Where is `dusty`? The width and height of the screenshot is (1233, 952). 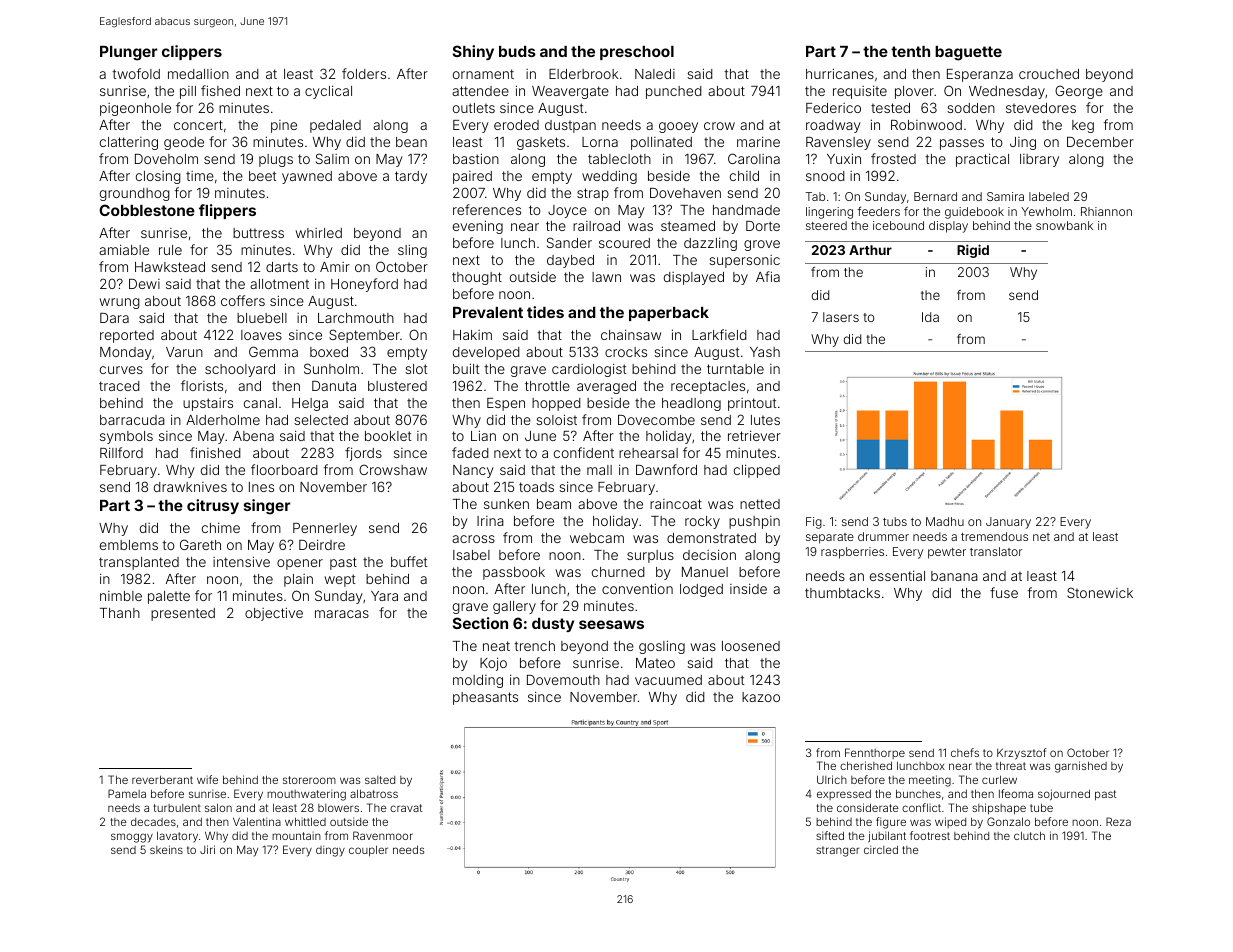 dusty is located at coordinates (553, 625).
